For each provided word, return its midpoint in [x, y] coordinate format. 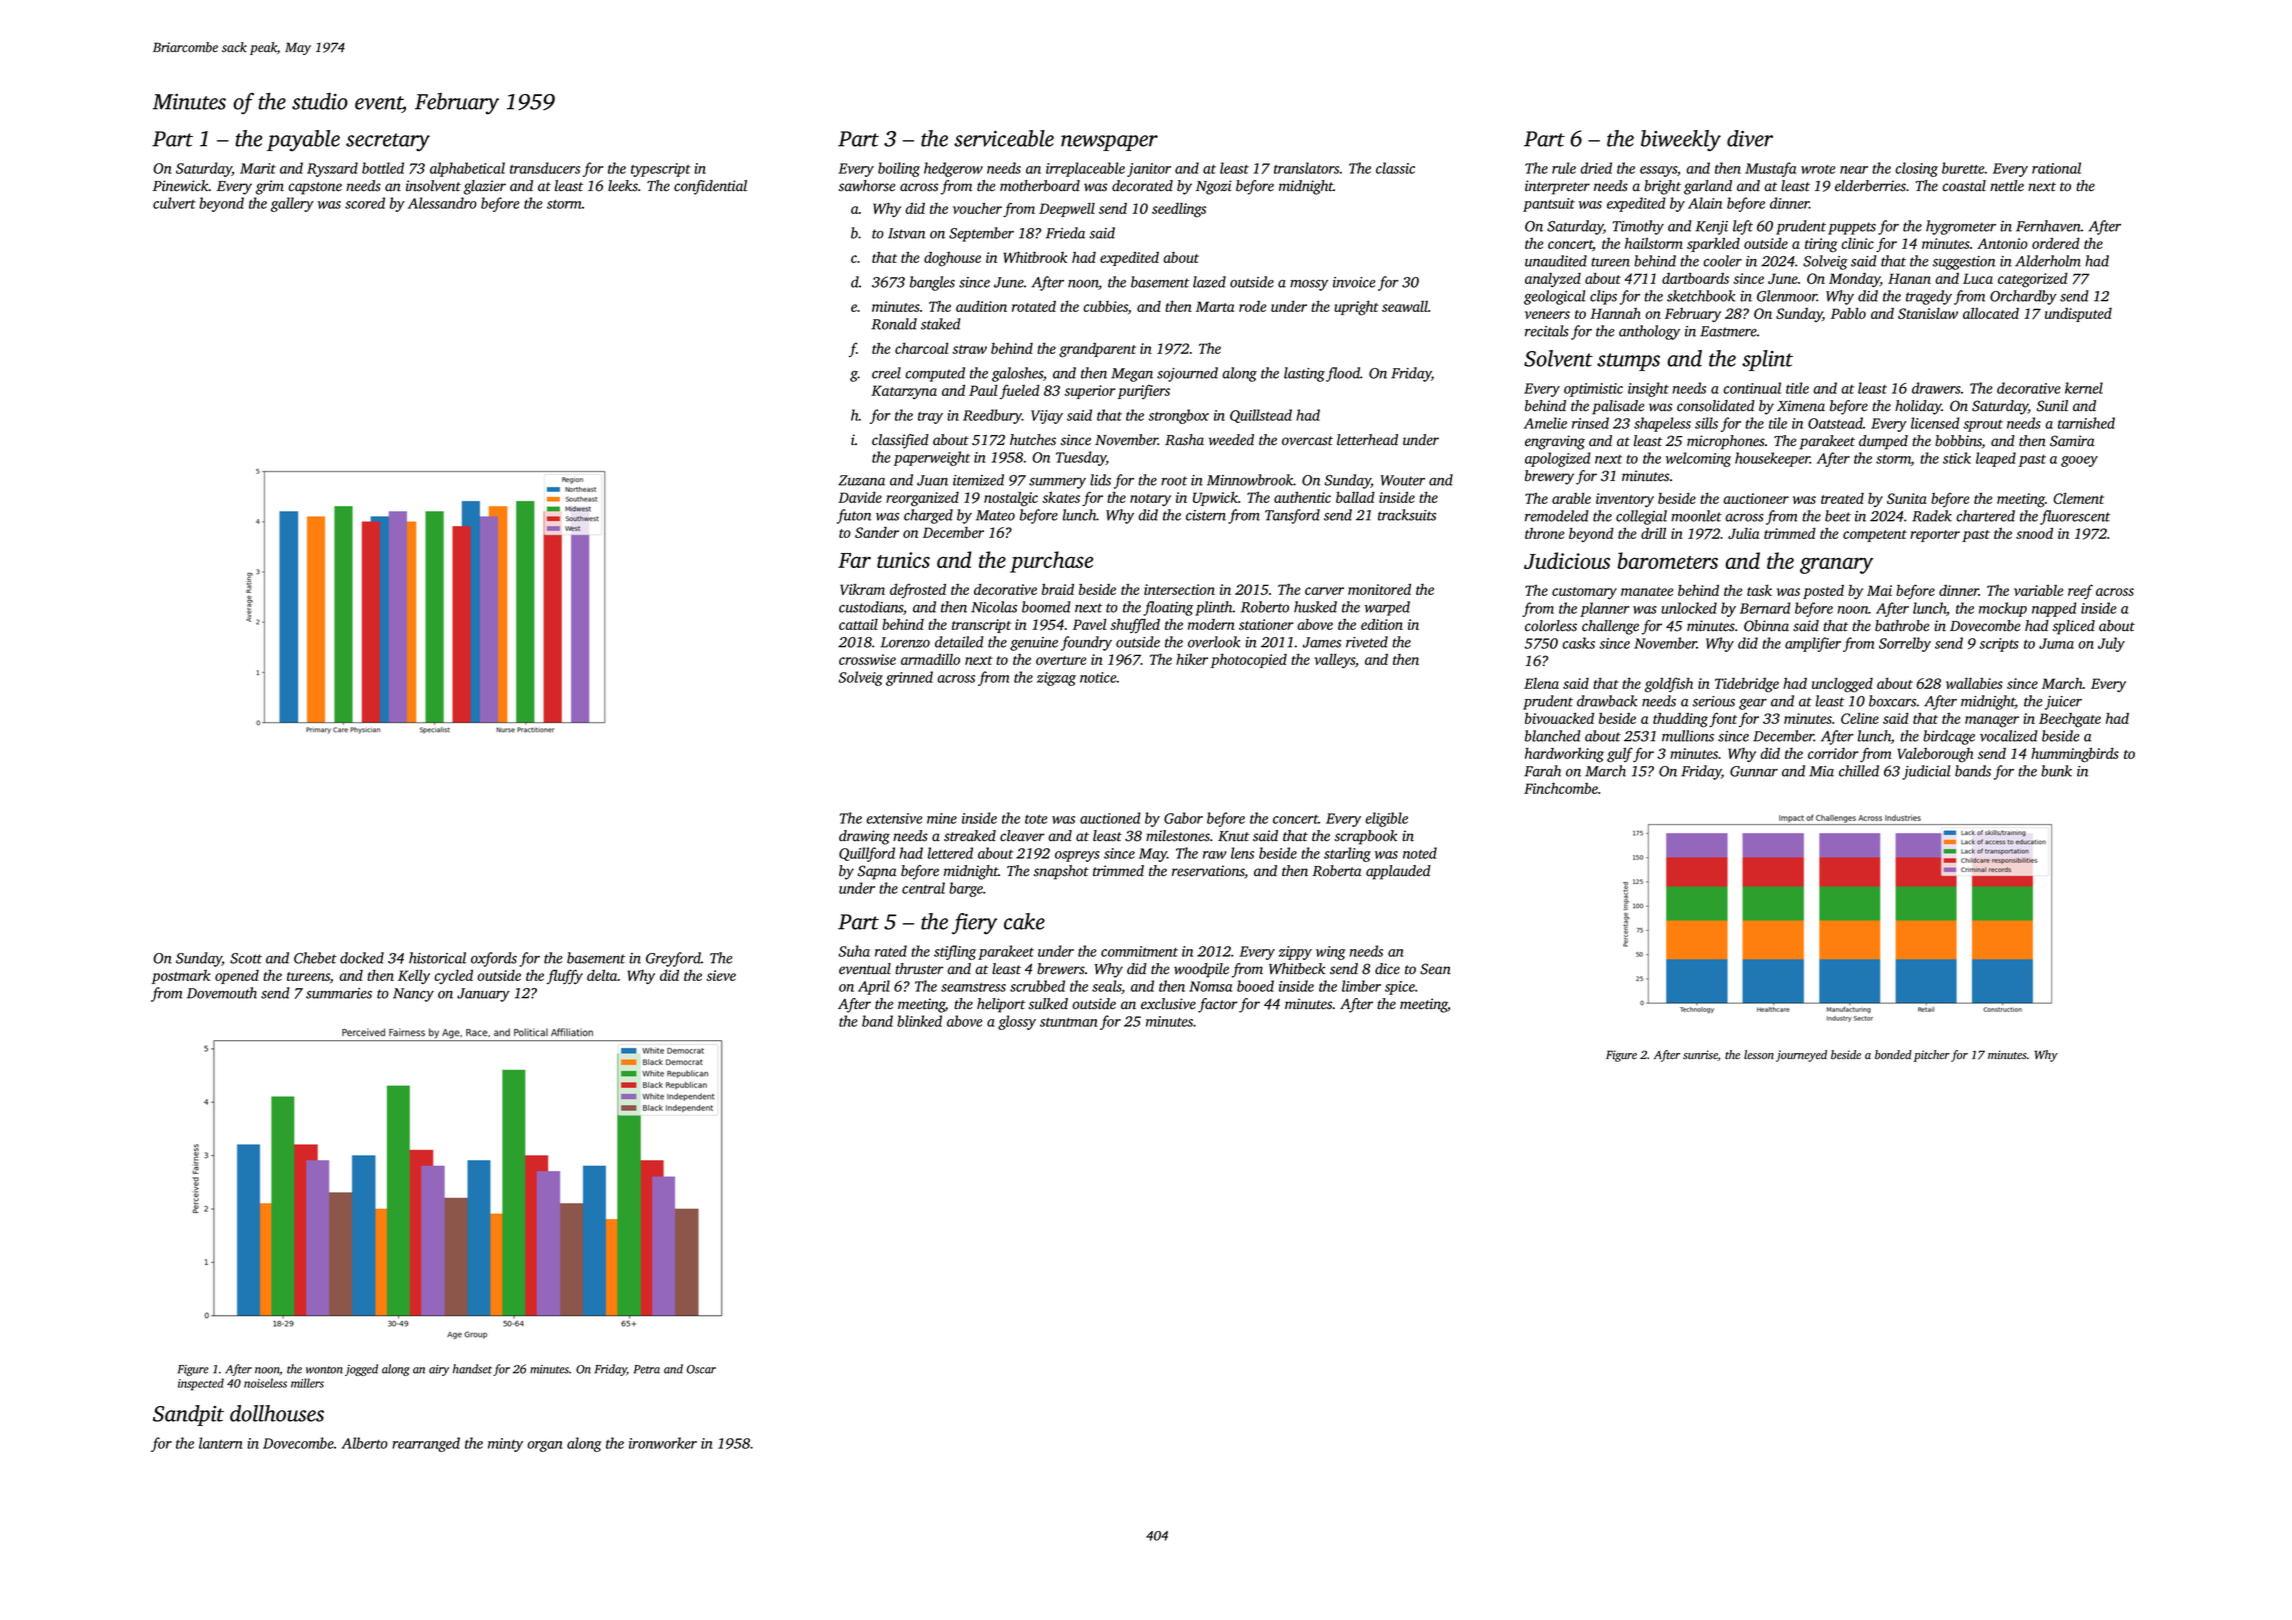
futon [854, 516]
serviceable [1004, 138]
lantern [220, 1443]
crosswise [867, 659]
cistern [1206, 515]
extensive [894, 818]
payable [303, 141]
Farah [1542, 771]
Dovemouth [222, 993]
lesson [1759, 1054]
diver [1750, 138]
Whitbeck [1297, 969]
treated [1842, 498]
